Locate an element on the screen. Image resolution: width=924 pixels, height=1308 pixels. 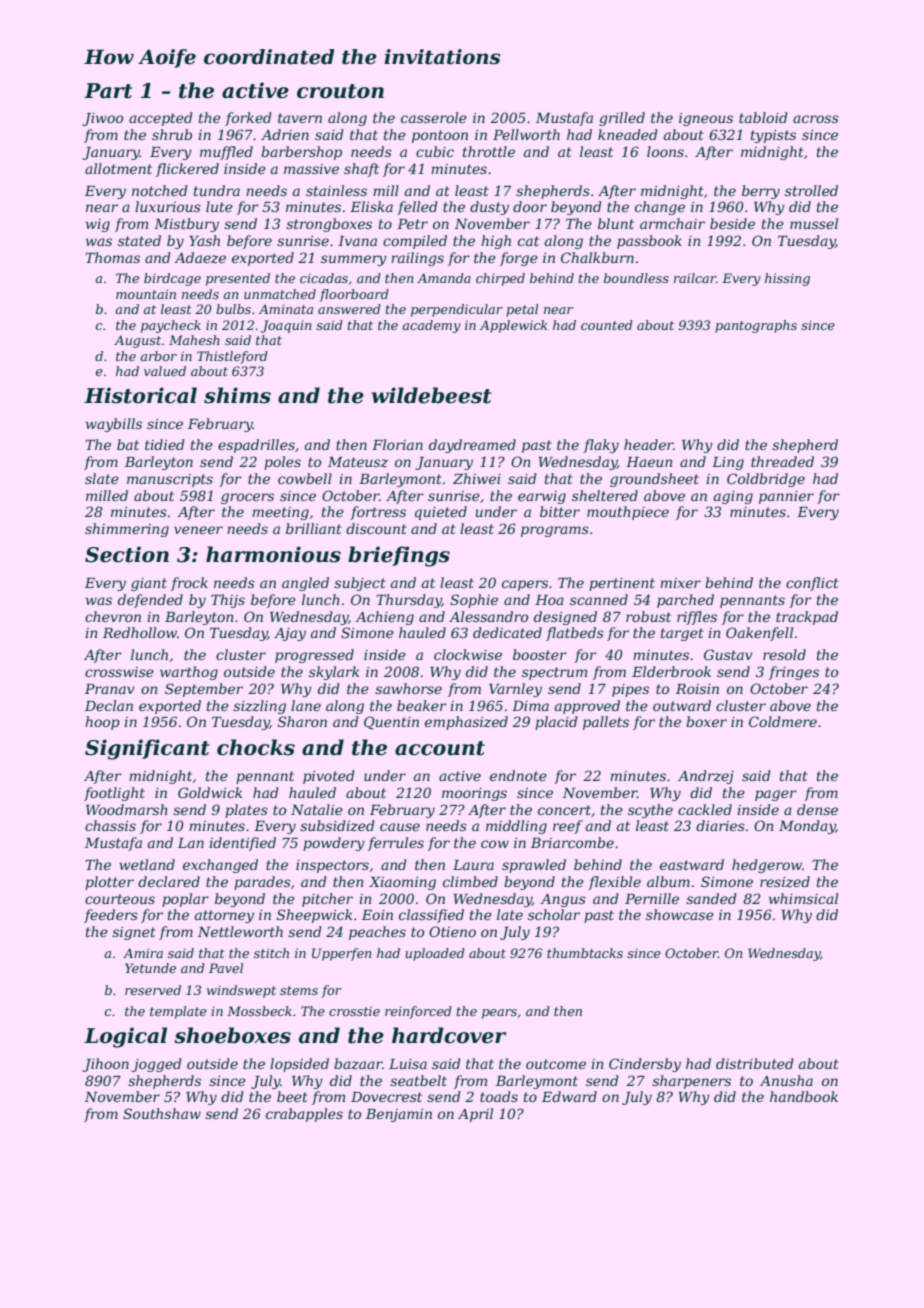
dusty is located at coordinates (489, 208).
